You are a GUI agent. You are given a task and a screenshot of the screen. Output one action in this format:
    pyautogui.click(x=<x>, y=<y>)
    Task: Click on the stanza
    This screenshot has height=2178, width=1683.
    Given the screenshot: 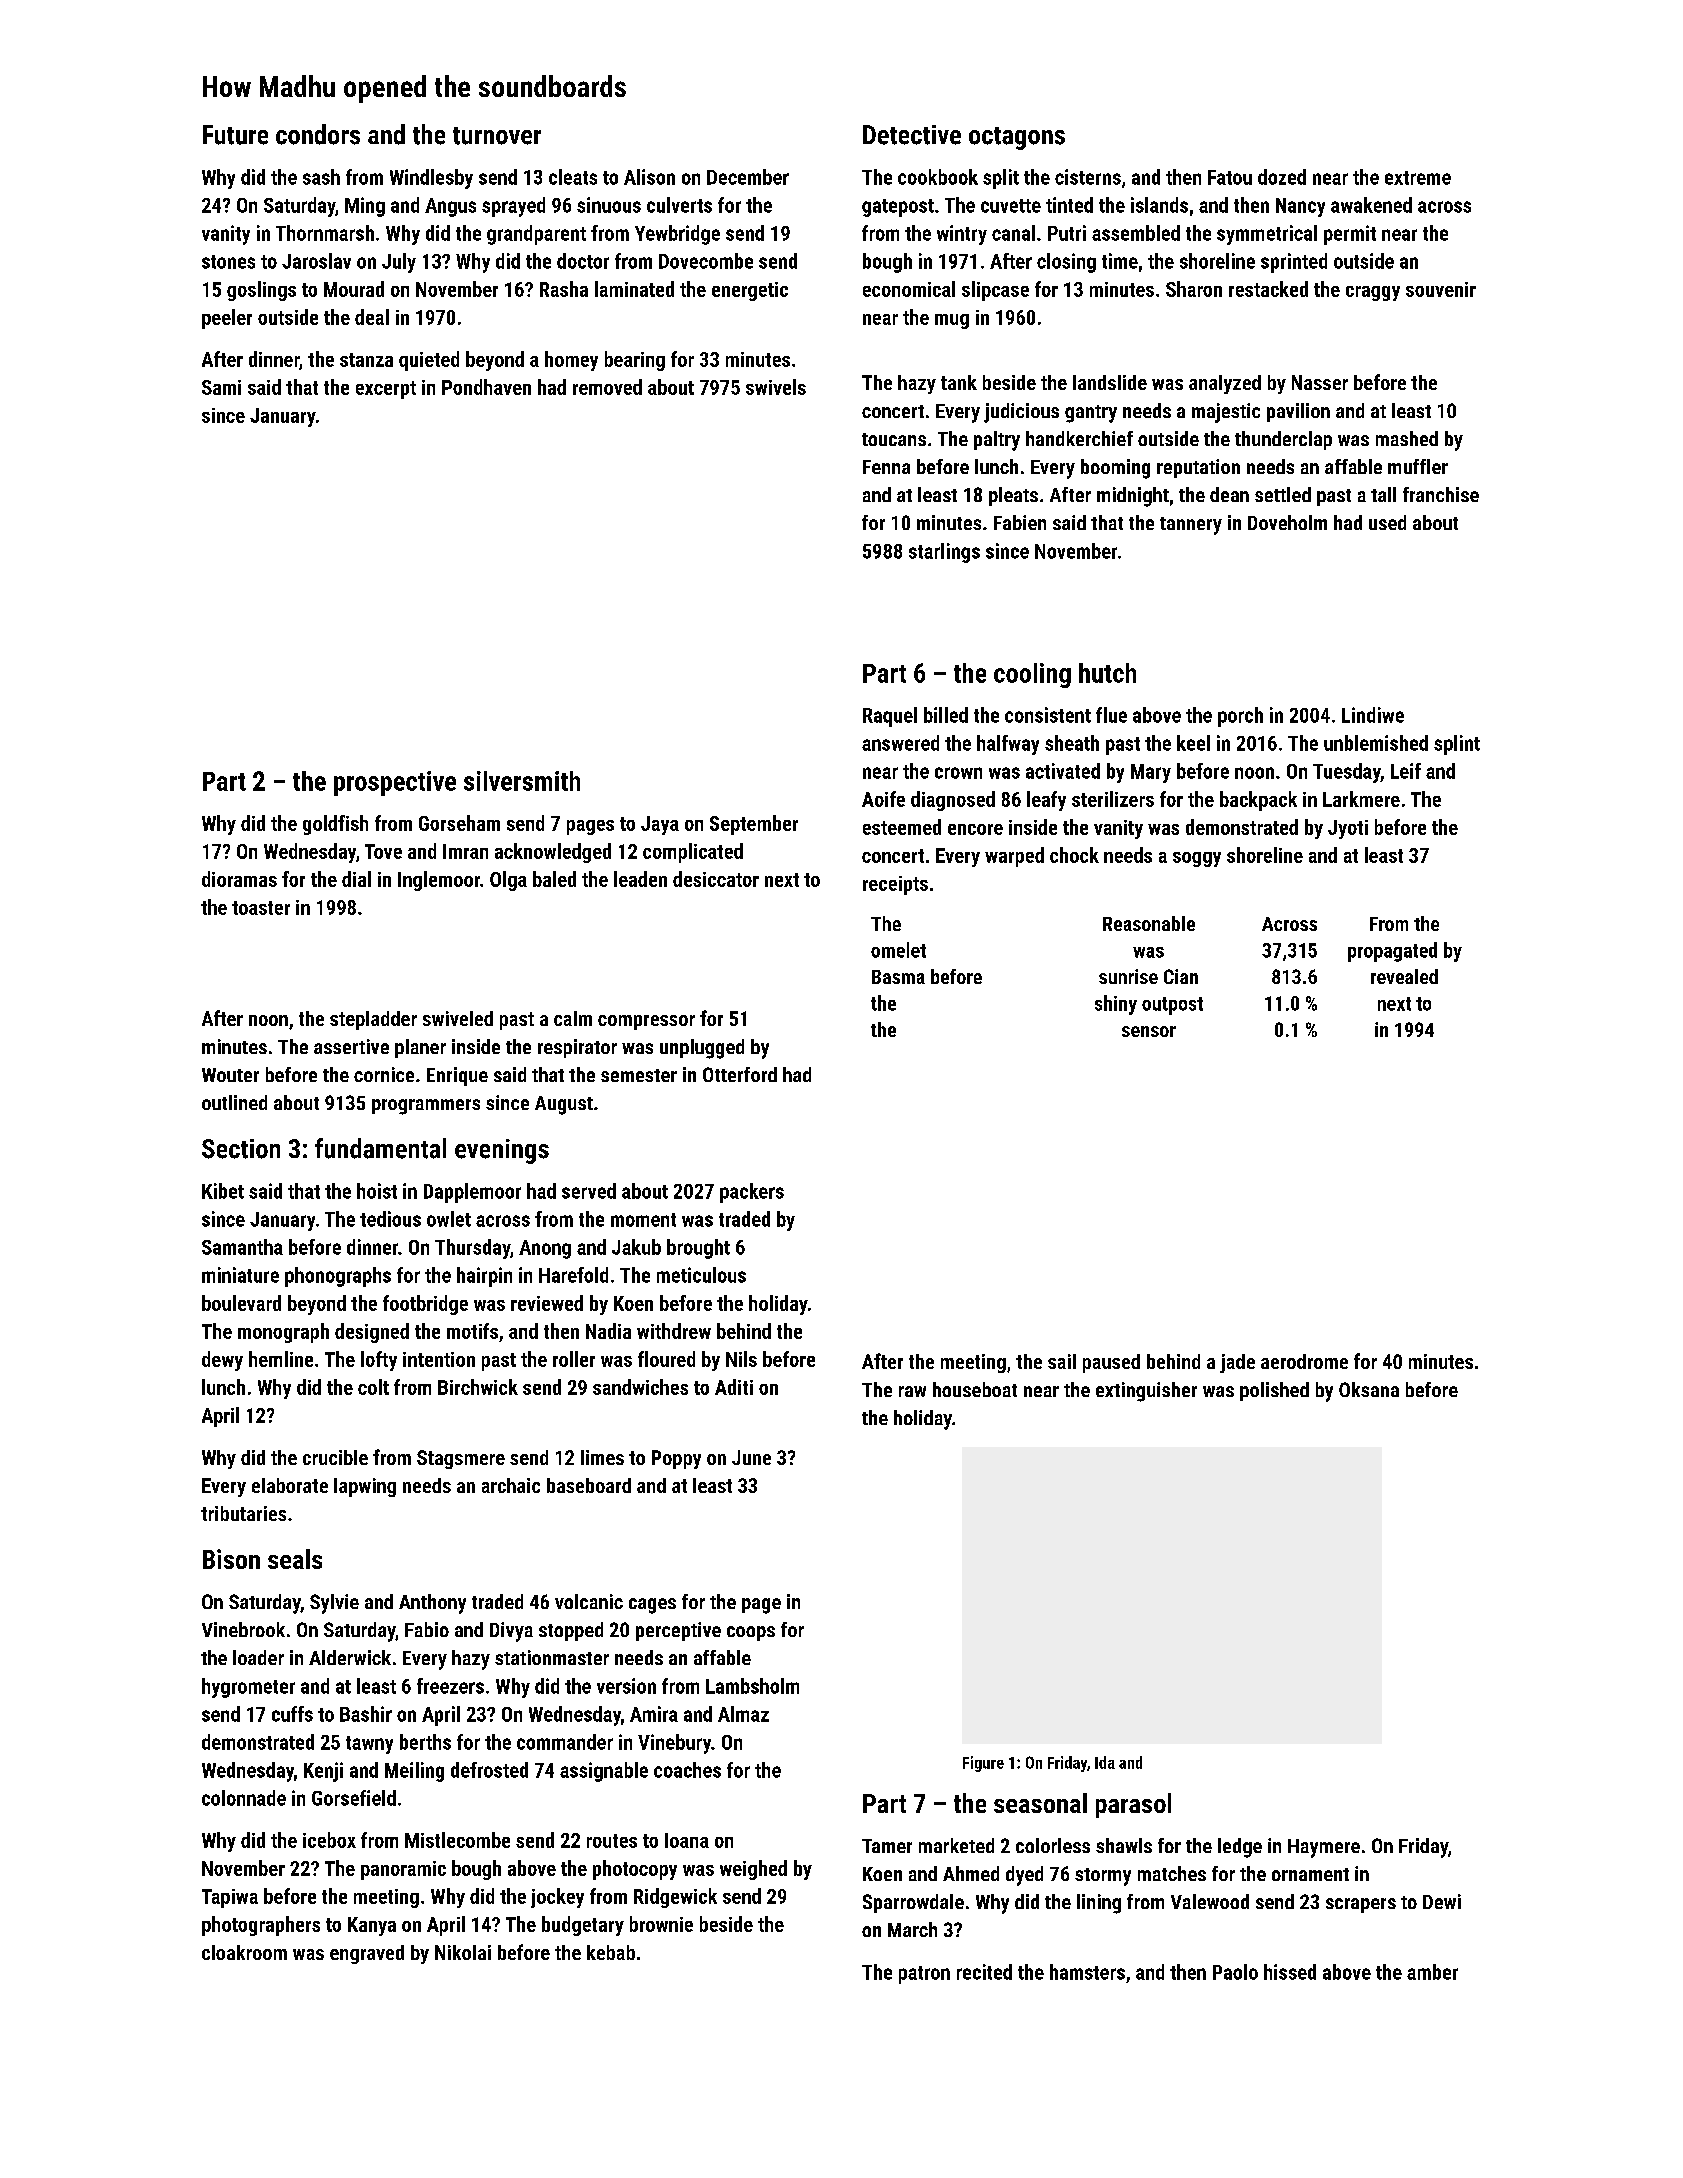 What is the action you would take?
    pyautogui.click(x=366, y=360)
